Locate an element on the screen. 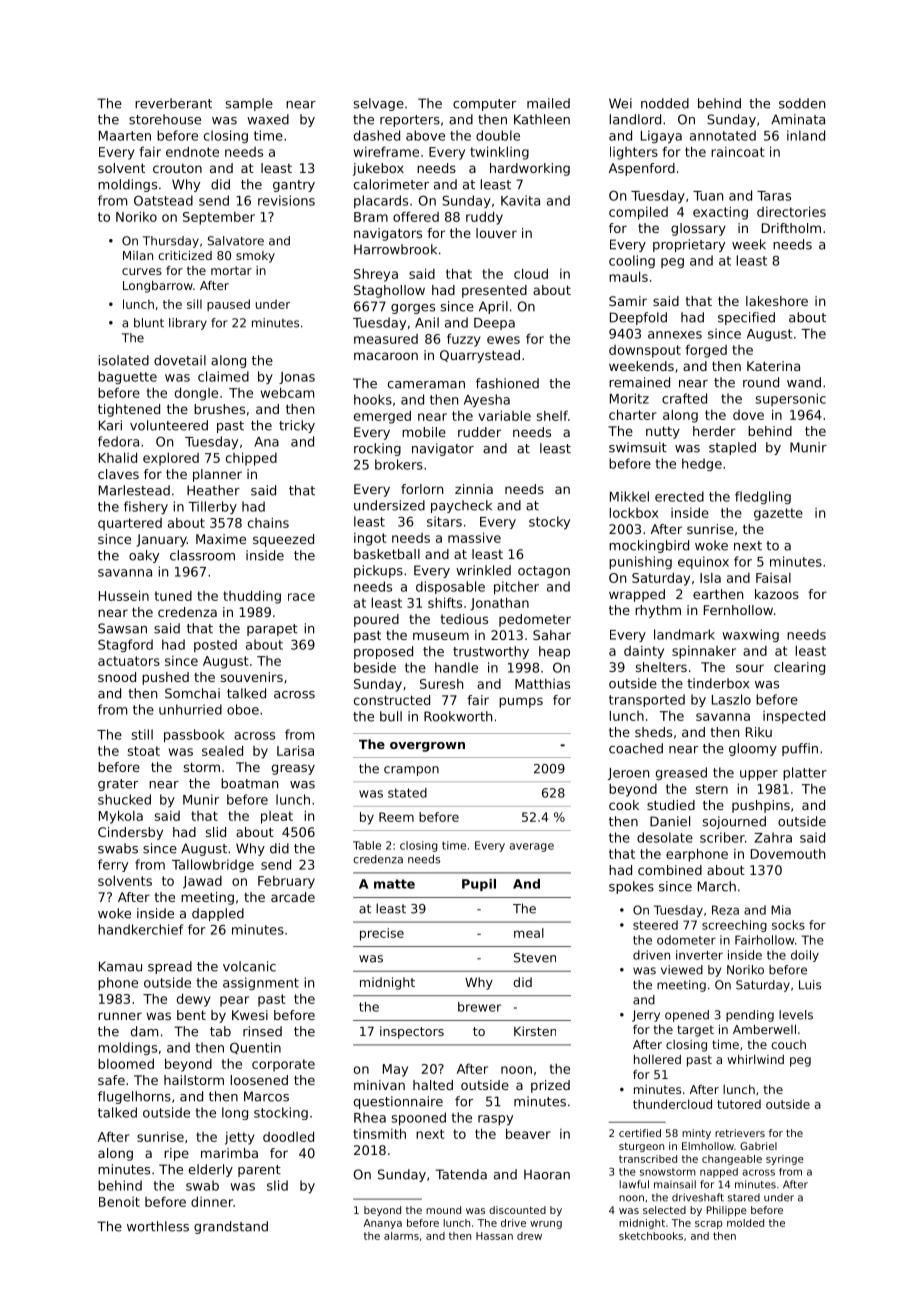 This screenshot has height=1308, width=924. volunteered is located at coordinates (169, 425).
